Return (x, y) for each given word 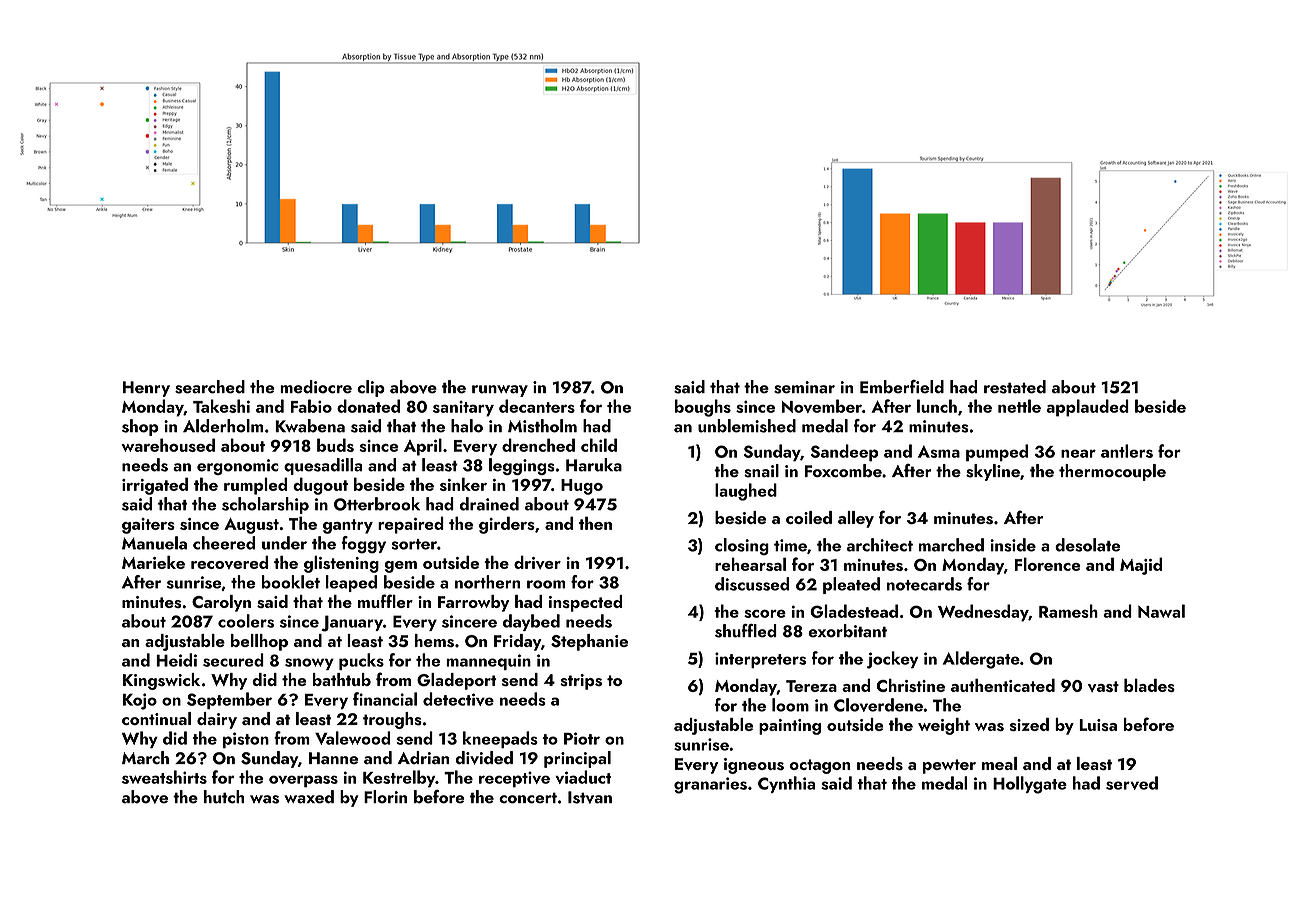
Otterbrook (377, 504)
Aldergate (981, 660)
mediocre (316, 387)
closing (742, 546)
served (1132, 783)
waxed (309, 797)
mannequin (488, 662)
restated (1015, 387)
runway (500, 391)
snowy (309, 664)
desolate (1087, 545)
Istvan (590, 797)
